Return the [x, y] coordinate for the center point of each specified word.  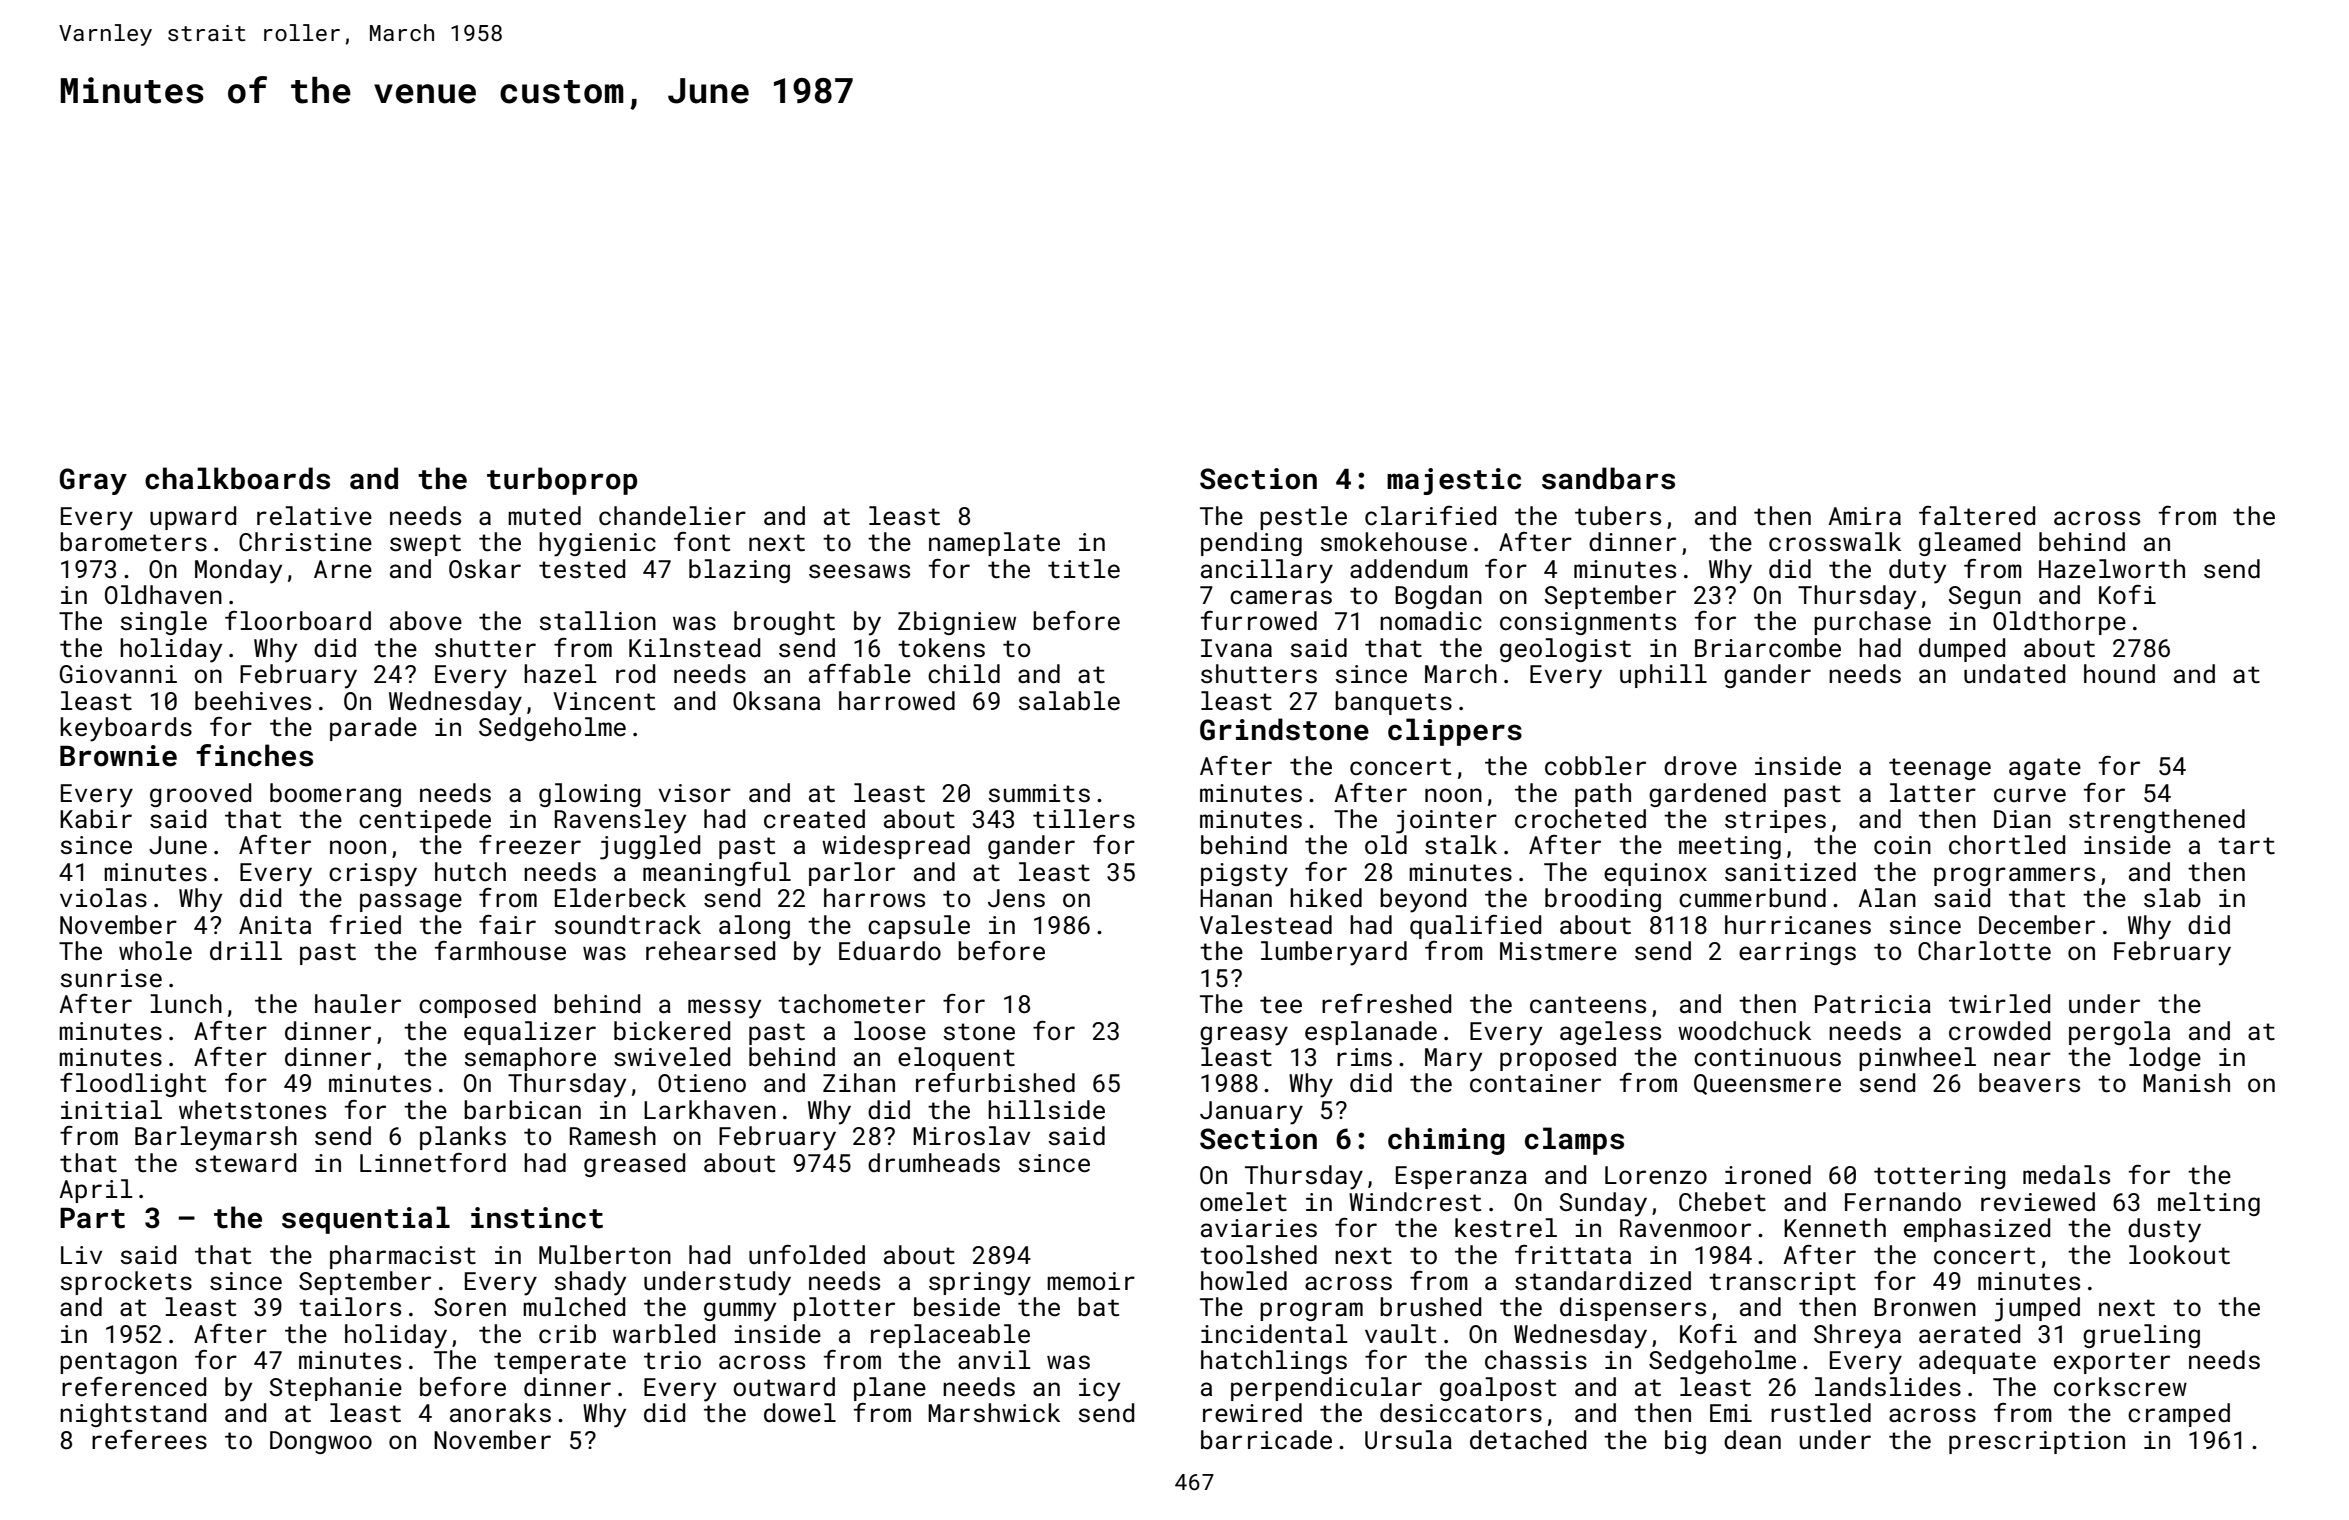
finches [254, 755]
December [2037, 925]
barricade [1266, 1440]
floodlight [133, 1085]
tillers [1084, 819]
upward [193, 518]
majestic [1454, 481]
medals [2066, 1175]
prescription [2037, 1442]
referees [149, 1440]
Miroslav [971, 1136]
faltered [1977, 516]
